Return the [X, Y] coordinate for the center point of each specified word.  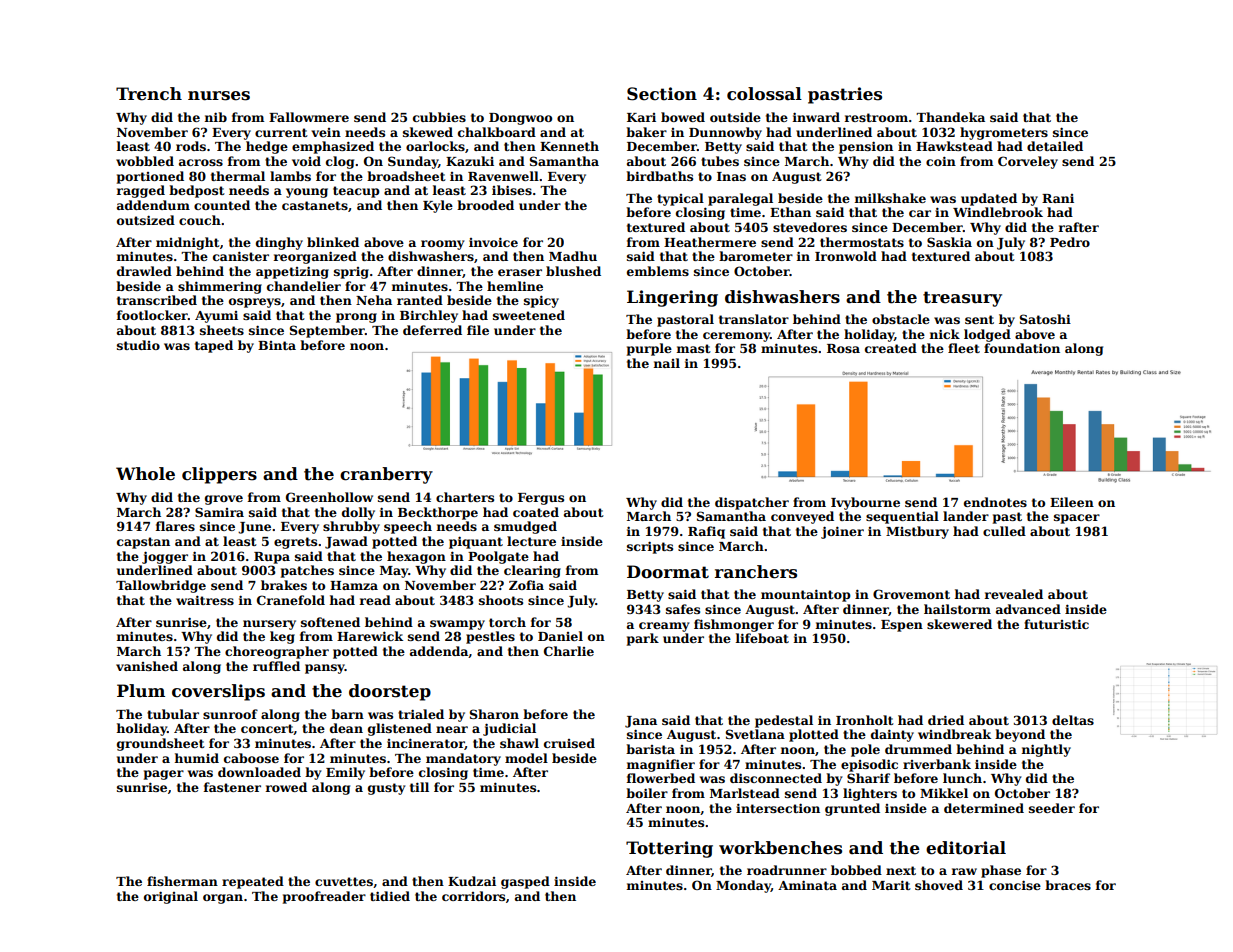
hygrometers [1004, 133]
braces [1068, 885]
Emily [345, 773]
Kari [641, 117]
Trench [149, 94]
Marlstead [745, 793]
